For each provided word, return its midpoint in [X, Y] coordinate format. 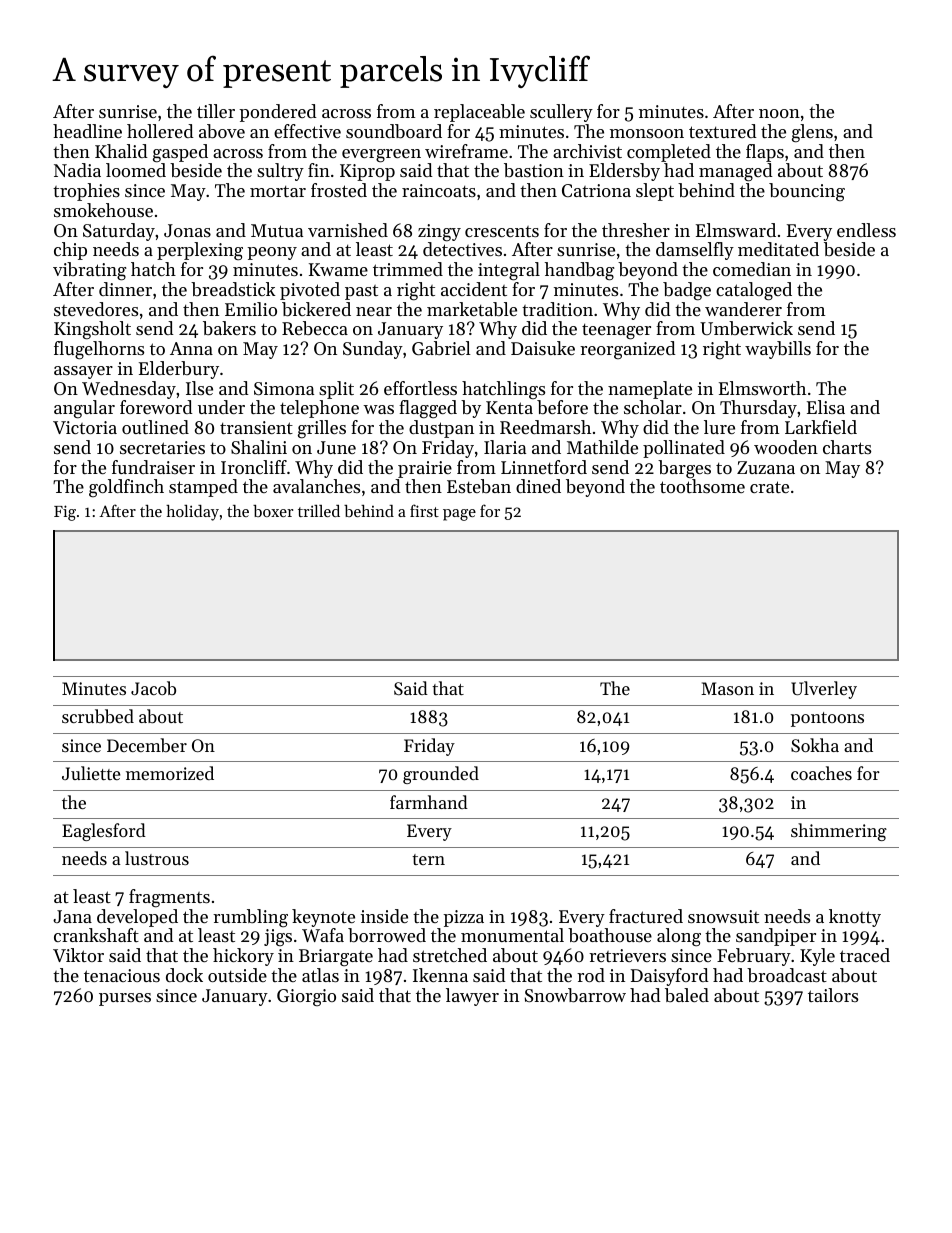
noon [779, 113]
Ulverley [824, 690]
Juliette [91, 773]
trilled [319, 511]
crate [769, 487]
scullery [561, 113]
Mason [727, 688]
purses [125, 999]
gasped [180, 153]
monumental [512, 935]
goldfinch [126, 488]
